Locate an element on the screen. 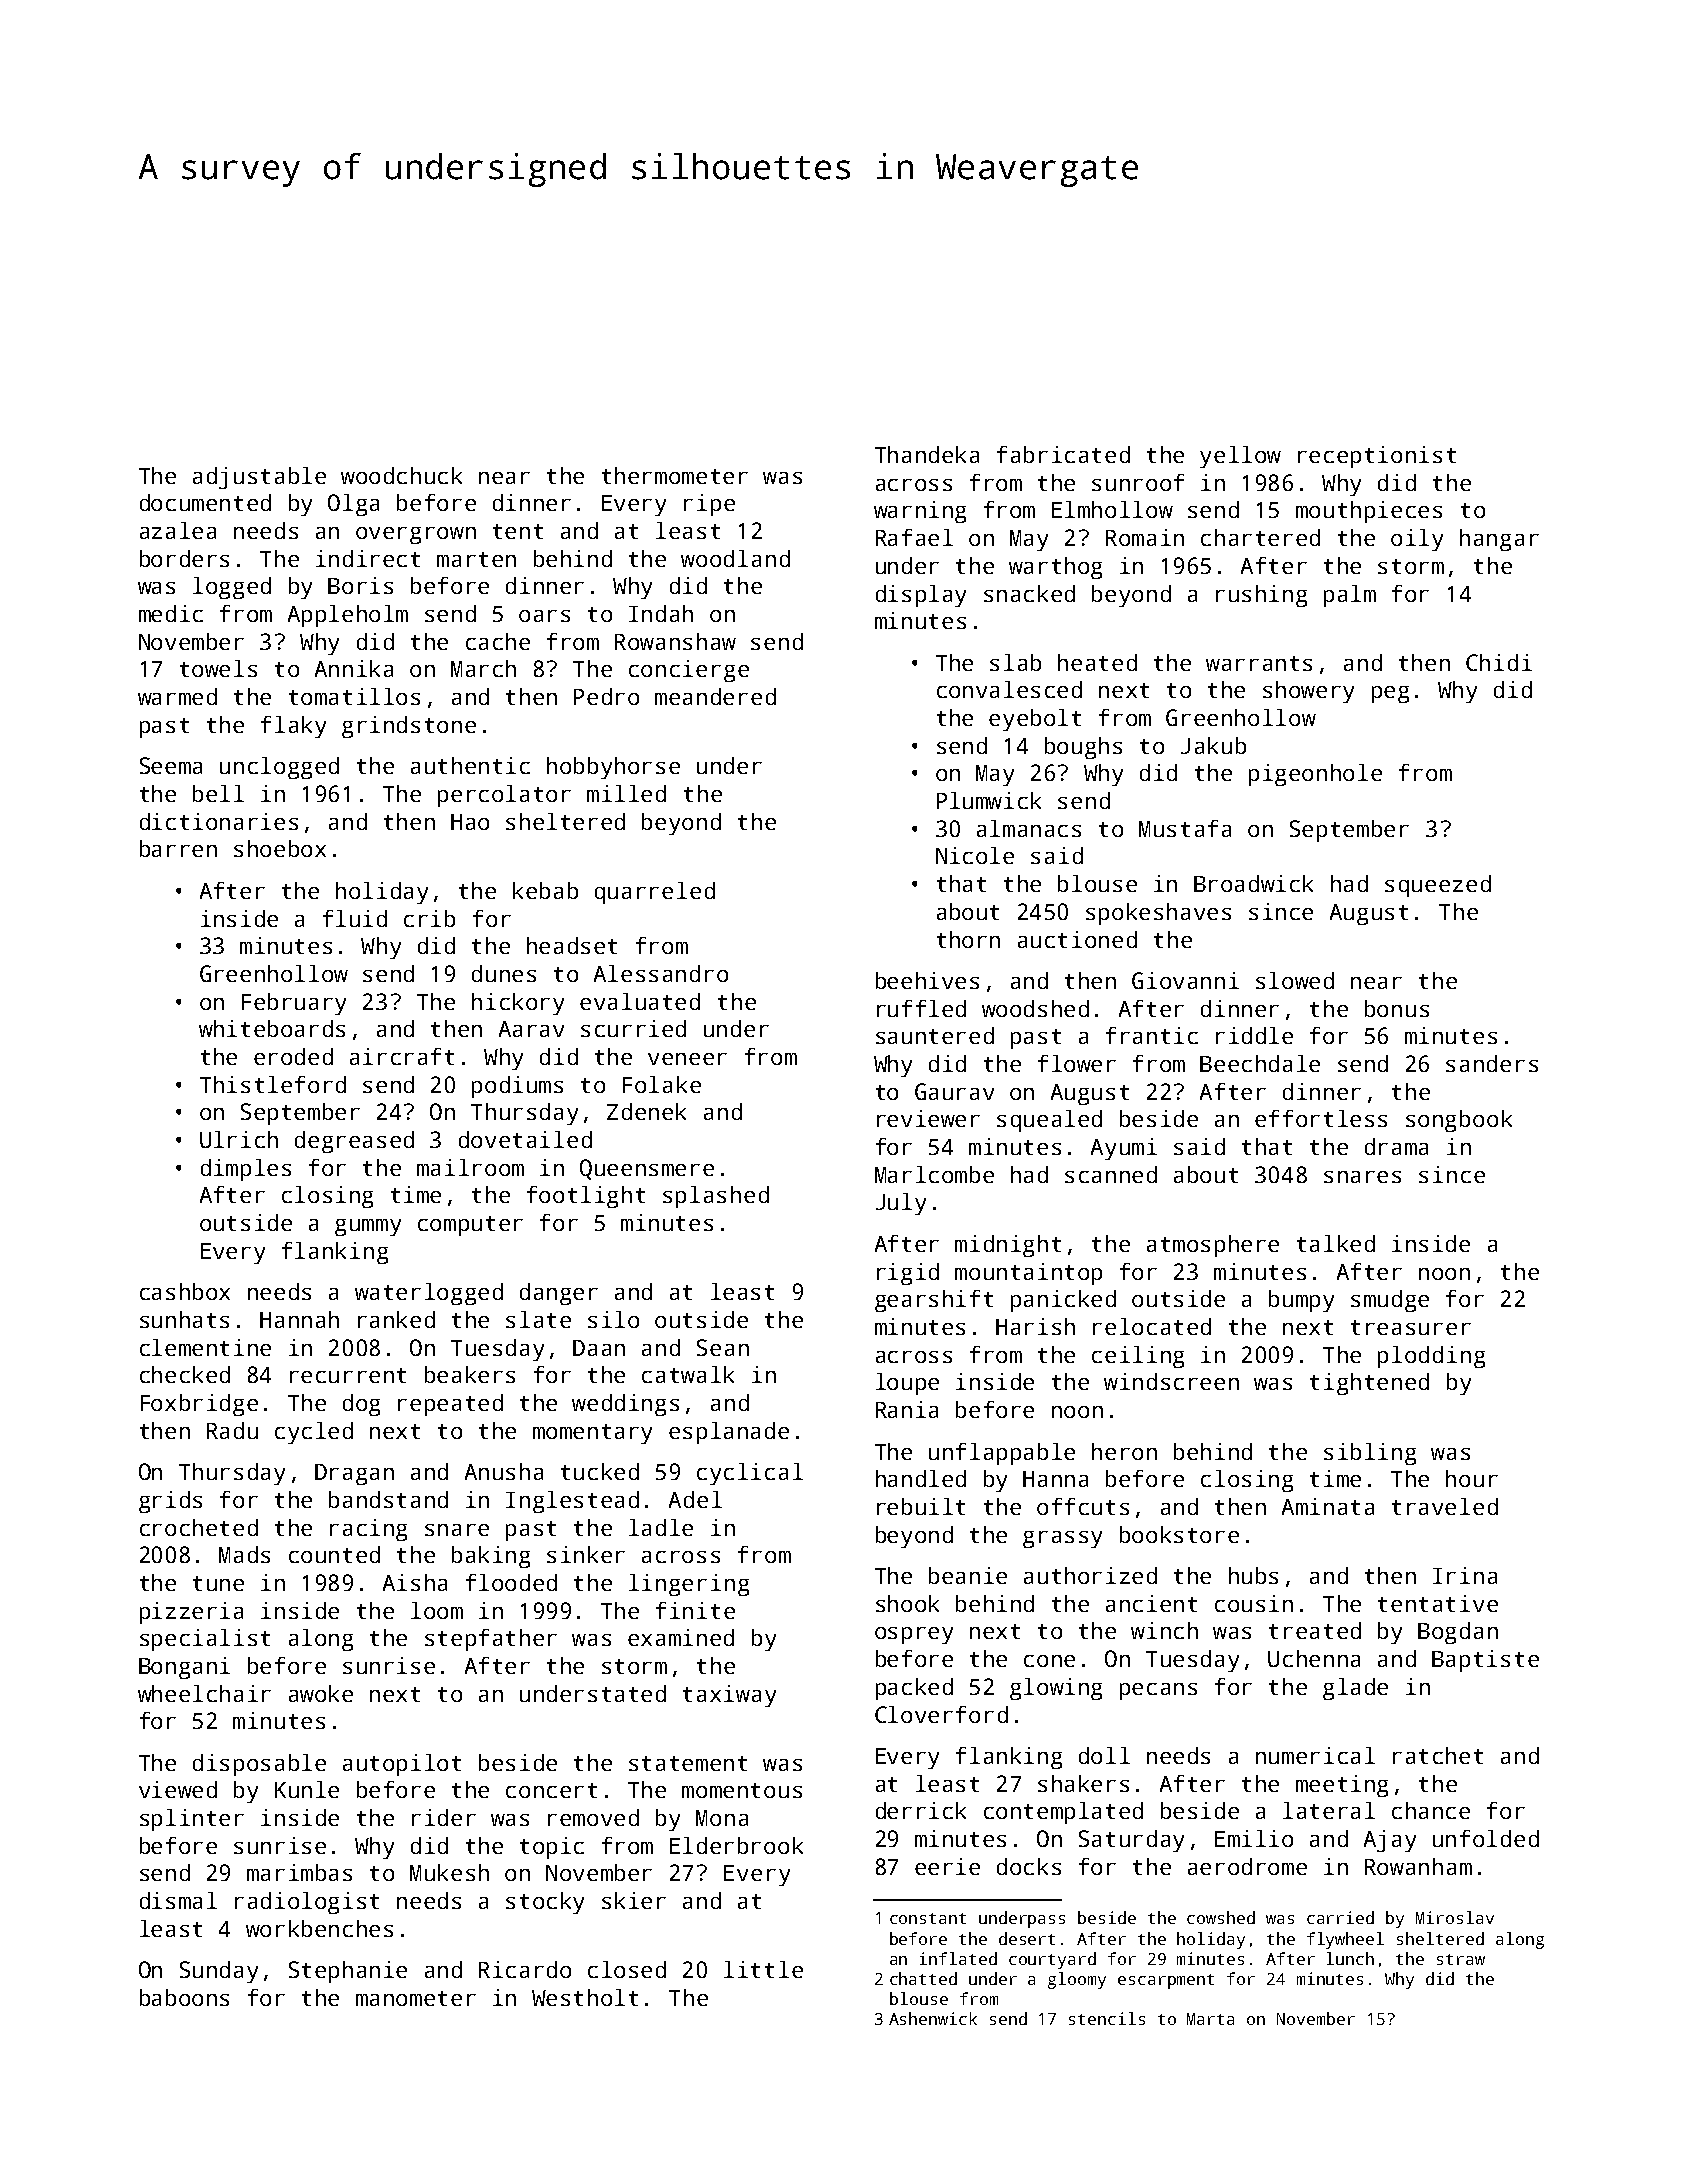  Harish is located at coordinates (1035, 1326).
